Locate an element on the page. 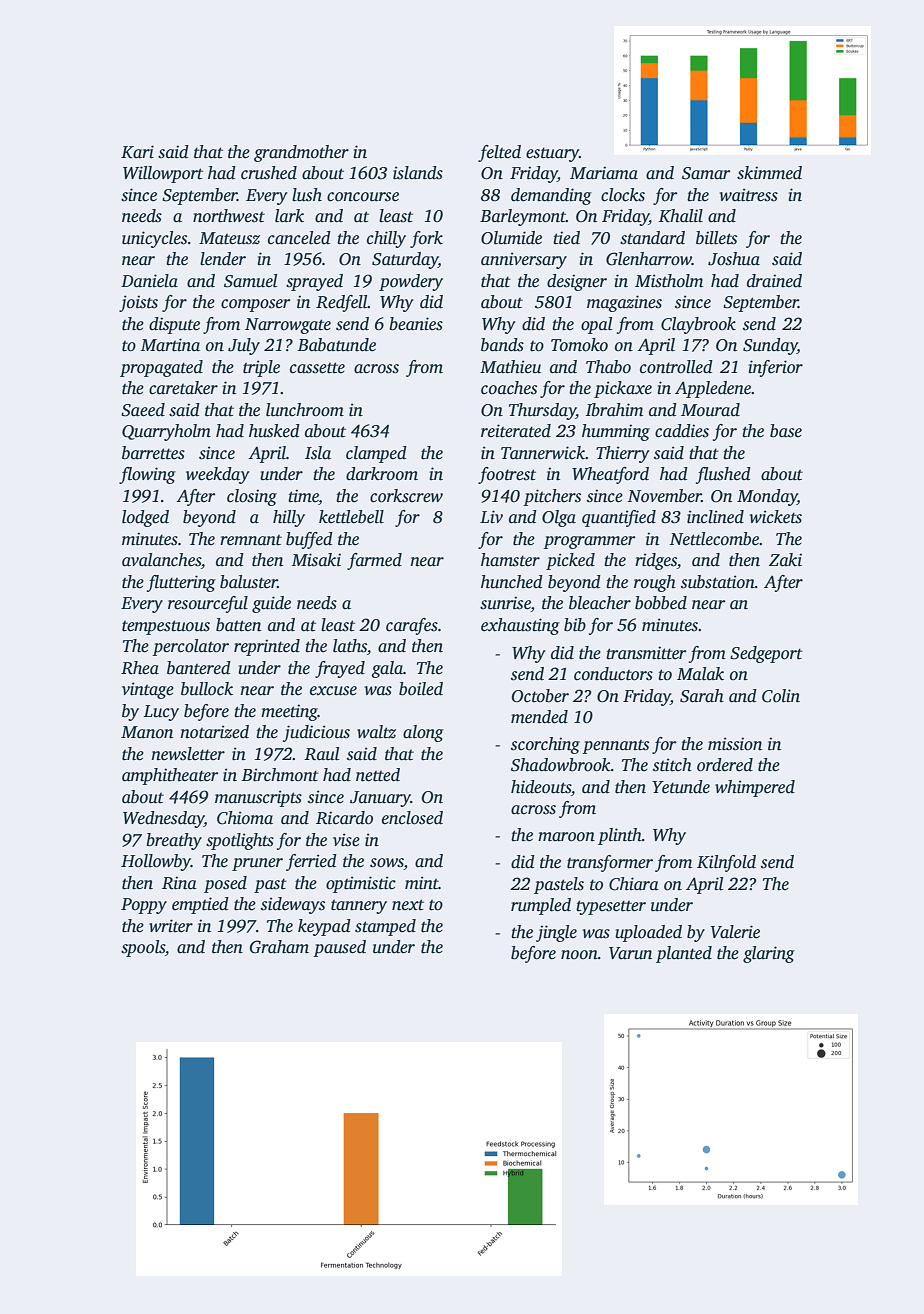 Image resolution: width=924 pixels, height=1314 pixels. Lucy is located at coordinates (161, 713).
